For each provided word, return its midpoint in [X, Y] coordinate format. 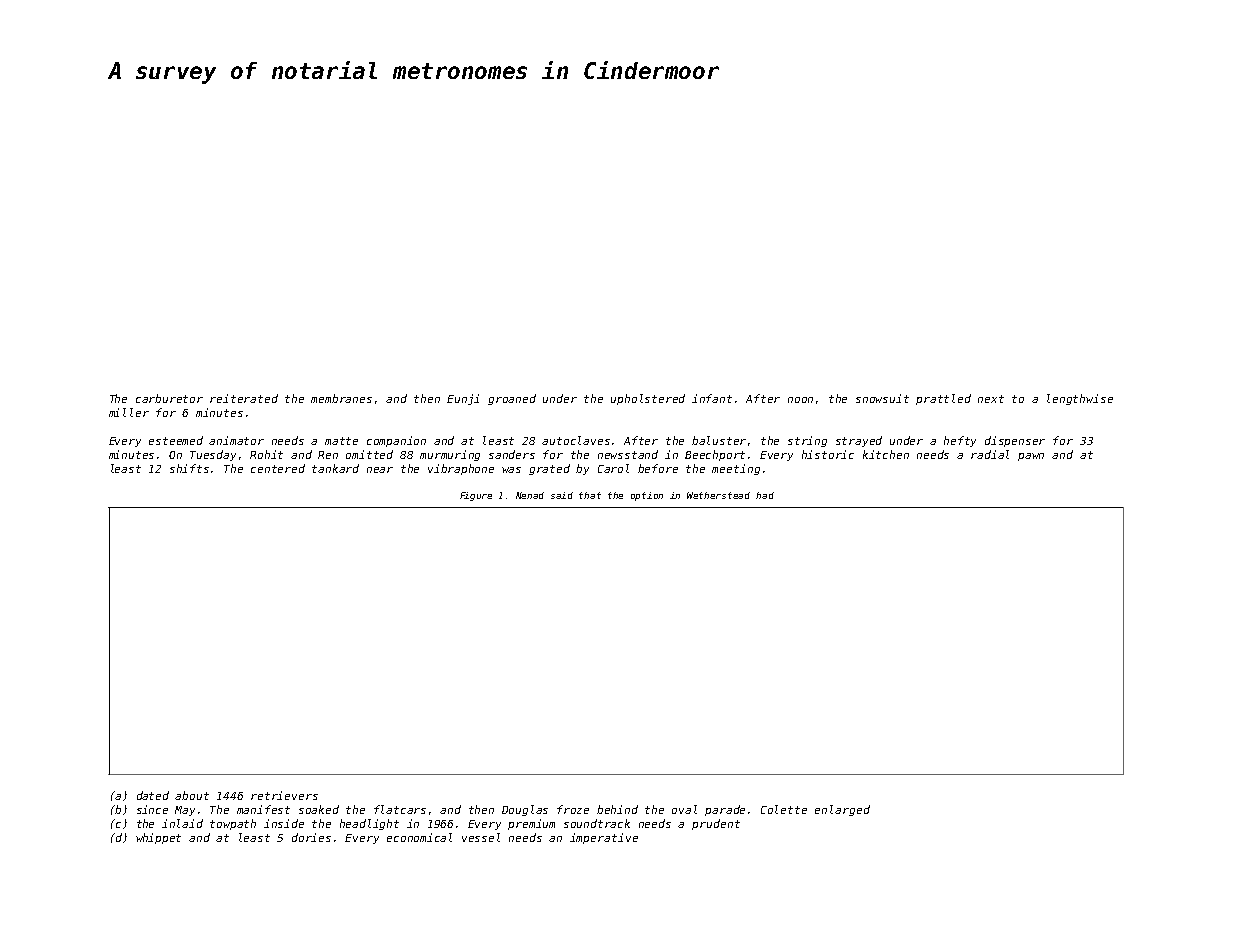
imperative [604, 838]
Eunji [463, 399]
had [765, 495]
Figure [476, 496]
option [647, 496]
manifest [263, 809]
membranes [341, 398]
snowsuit [882, 398]
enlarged [842, 810]
